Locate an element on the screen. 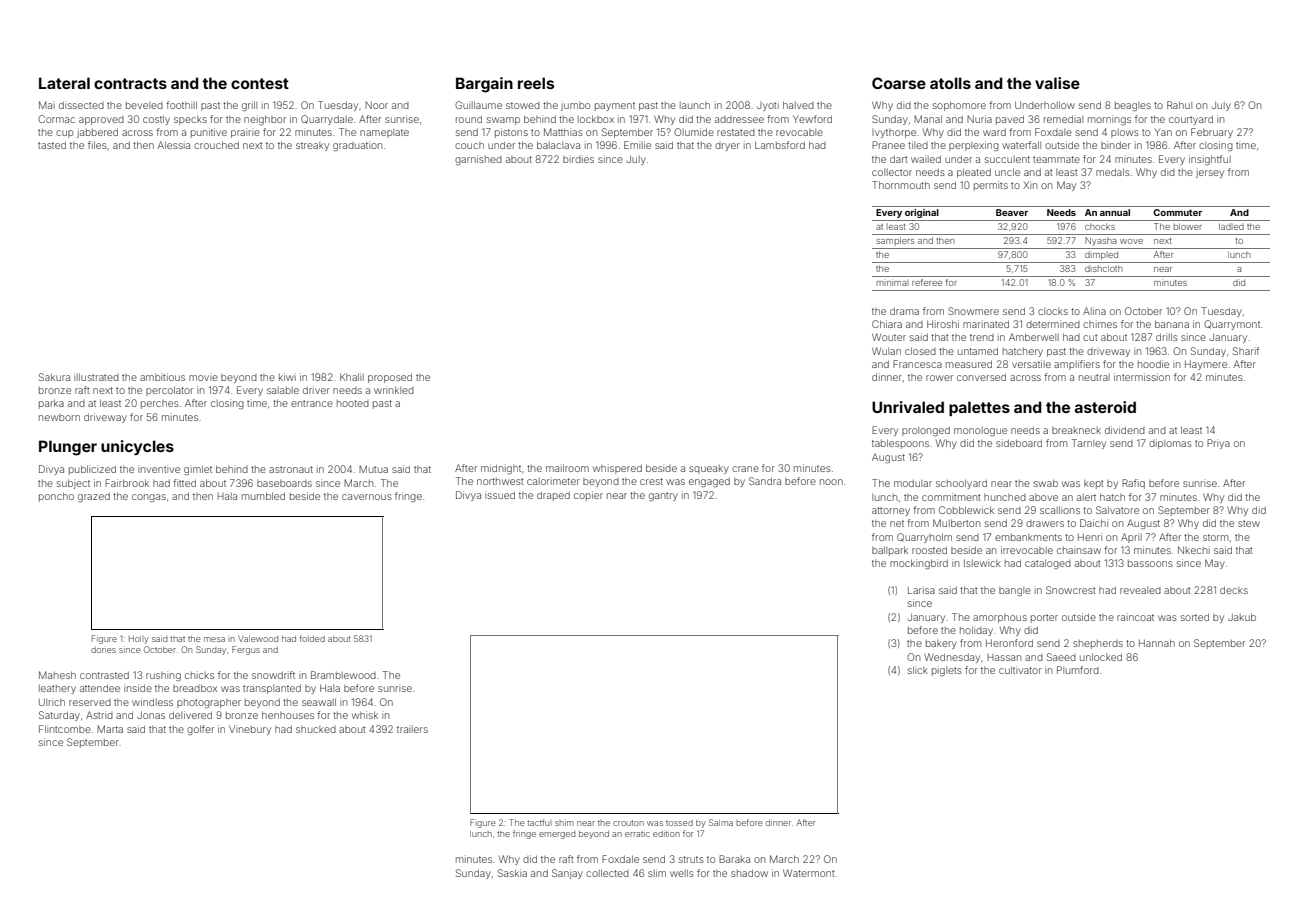  Quarryholm is located at coordinates (924, 538).
